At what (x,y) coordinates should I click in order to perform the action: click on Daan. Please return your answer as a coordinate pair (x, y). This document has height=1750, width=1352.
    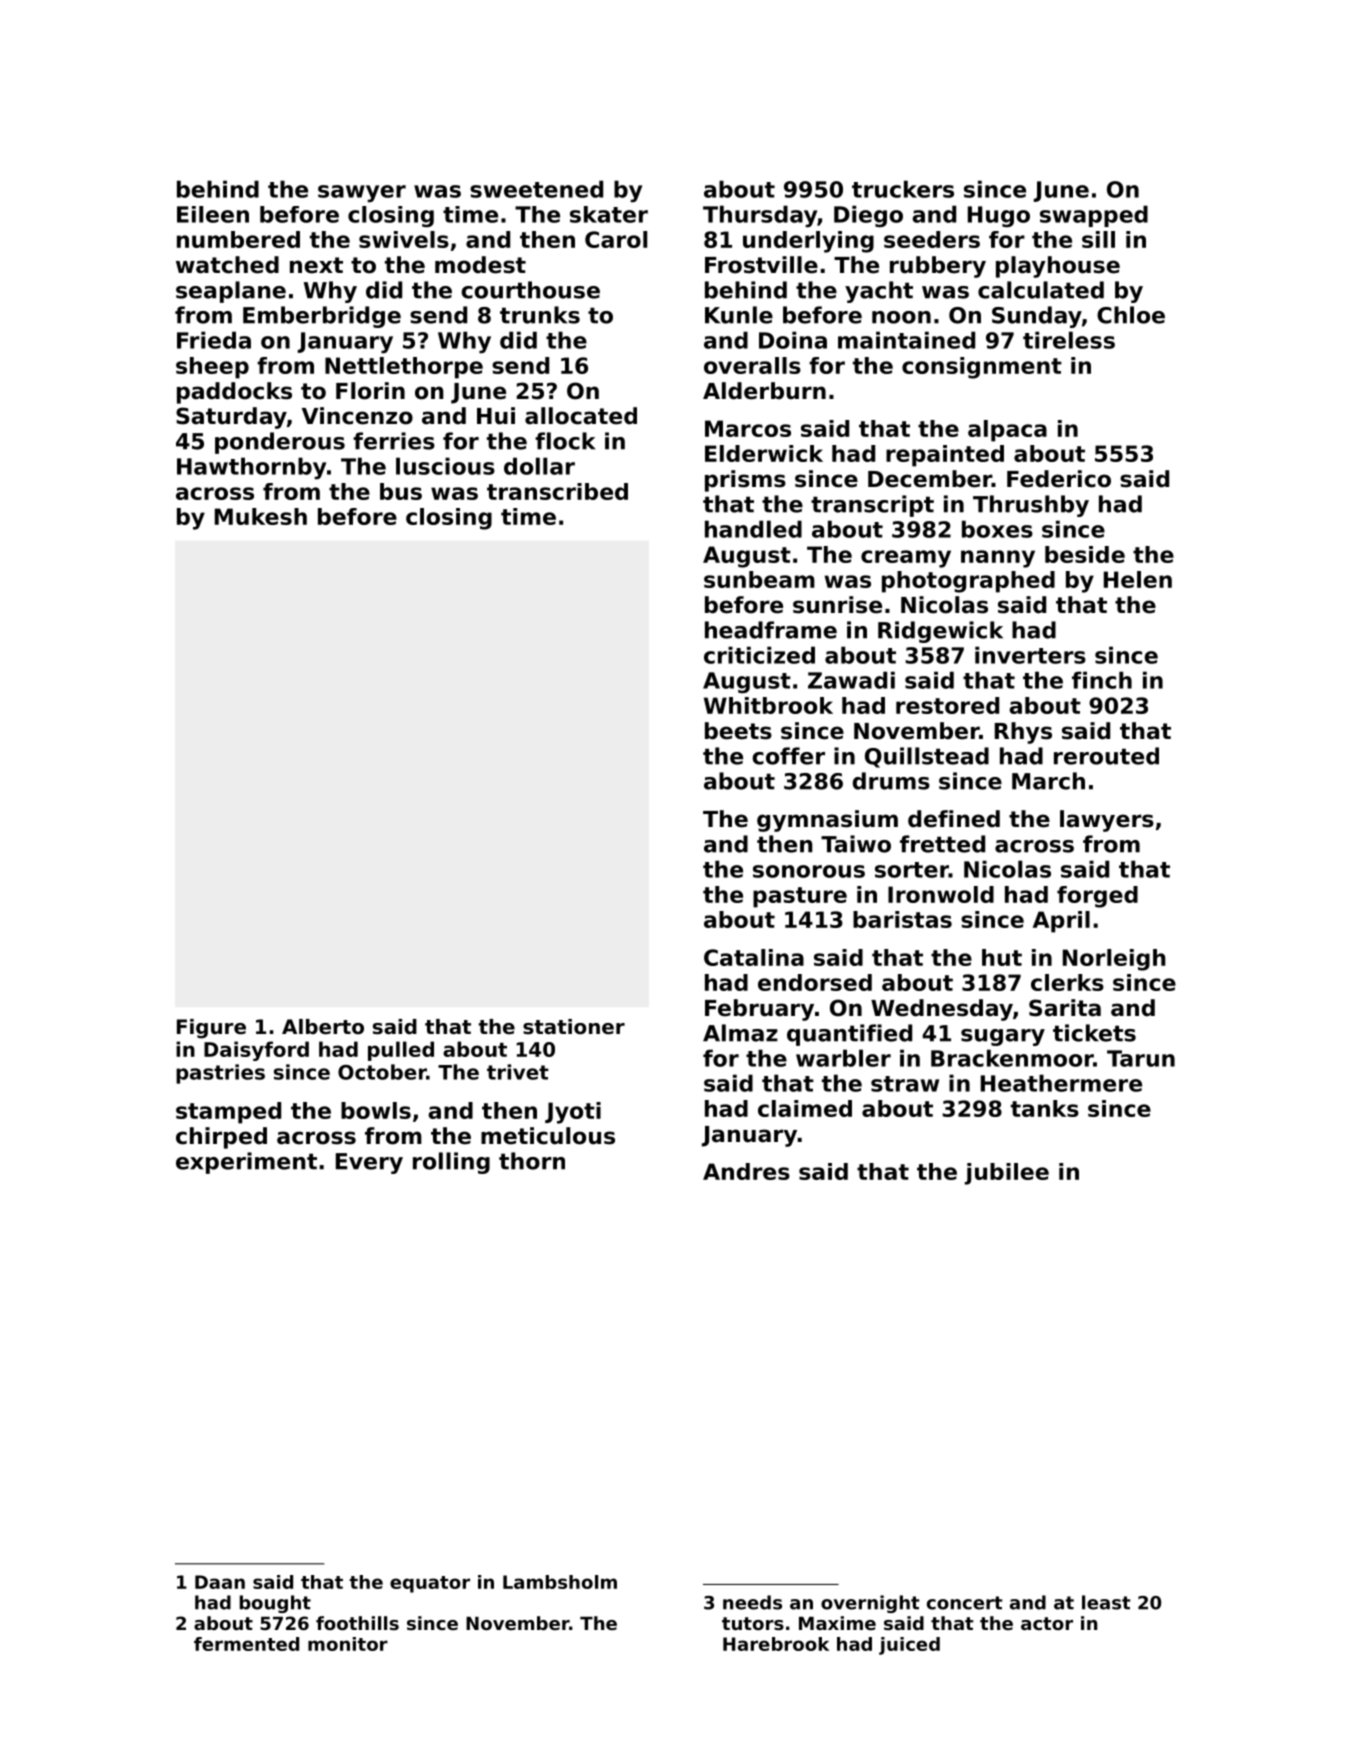
    Looking at the image, I should click on (220, 1582).
